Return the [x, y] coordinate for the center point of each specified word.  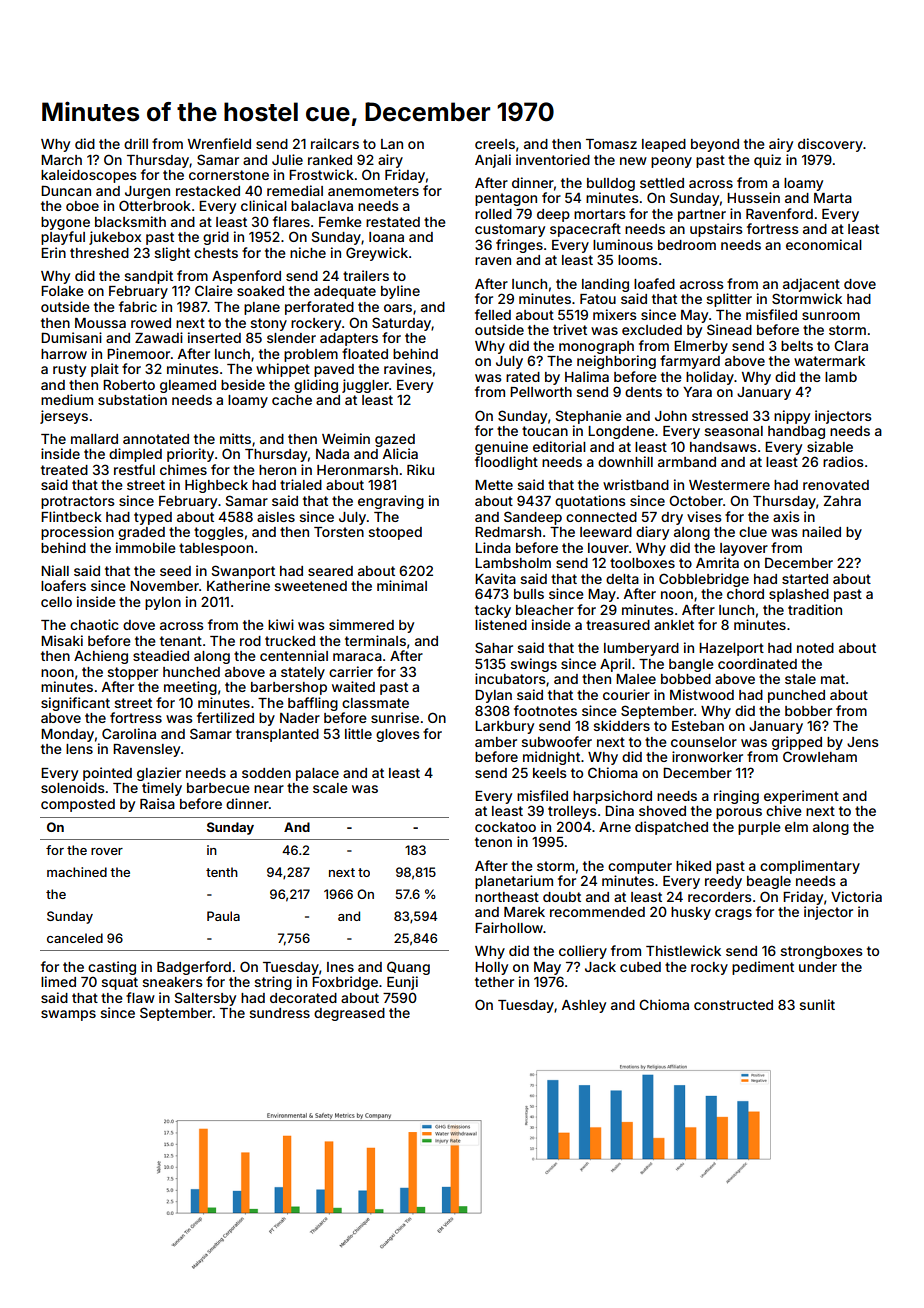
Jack [600, 967]
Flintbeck [71, 516]
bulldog [611, 184]
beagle [769, 882]
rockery [316, 324]
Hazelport [731, 649]
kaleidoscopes [89, 176]
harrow [64, 354]
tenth [222, 872]
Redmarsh [508, 532]
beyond [715, 145]
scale [330, 788]
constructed [733, 1005]
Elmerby [701, 347]
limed [58, 981]
